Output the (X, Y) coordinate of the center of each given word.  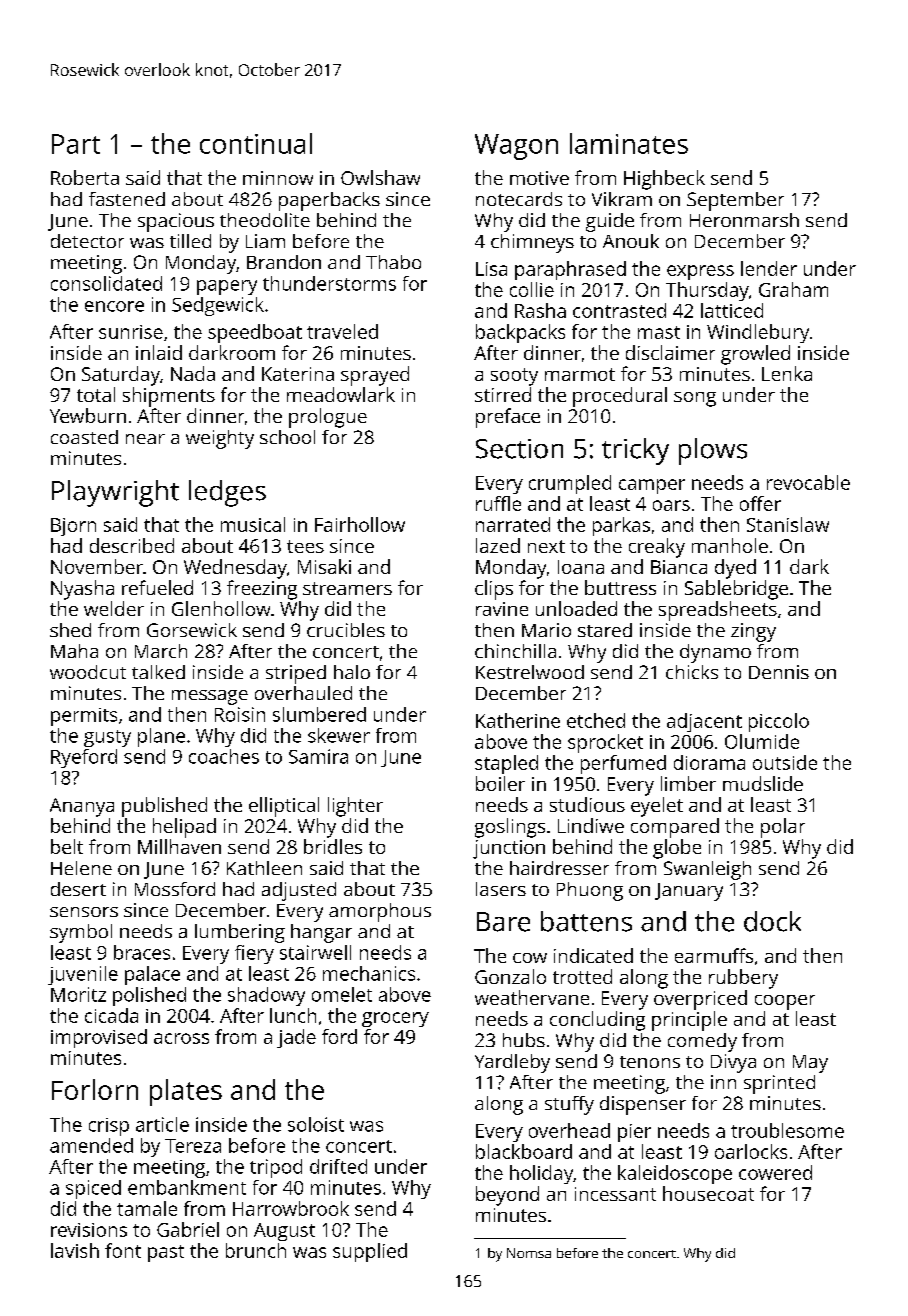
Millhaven (179, 846)
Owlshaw (380, 177)
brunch (256, 1250)
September (735, 201)
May (810, 1064)
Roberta (85, 177)
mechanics (369, 973)
